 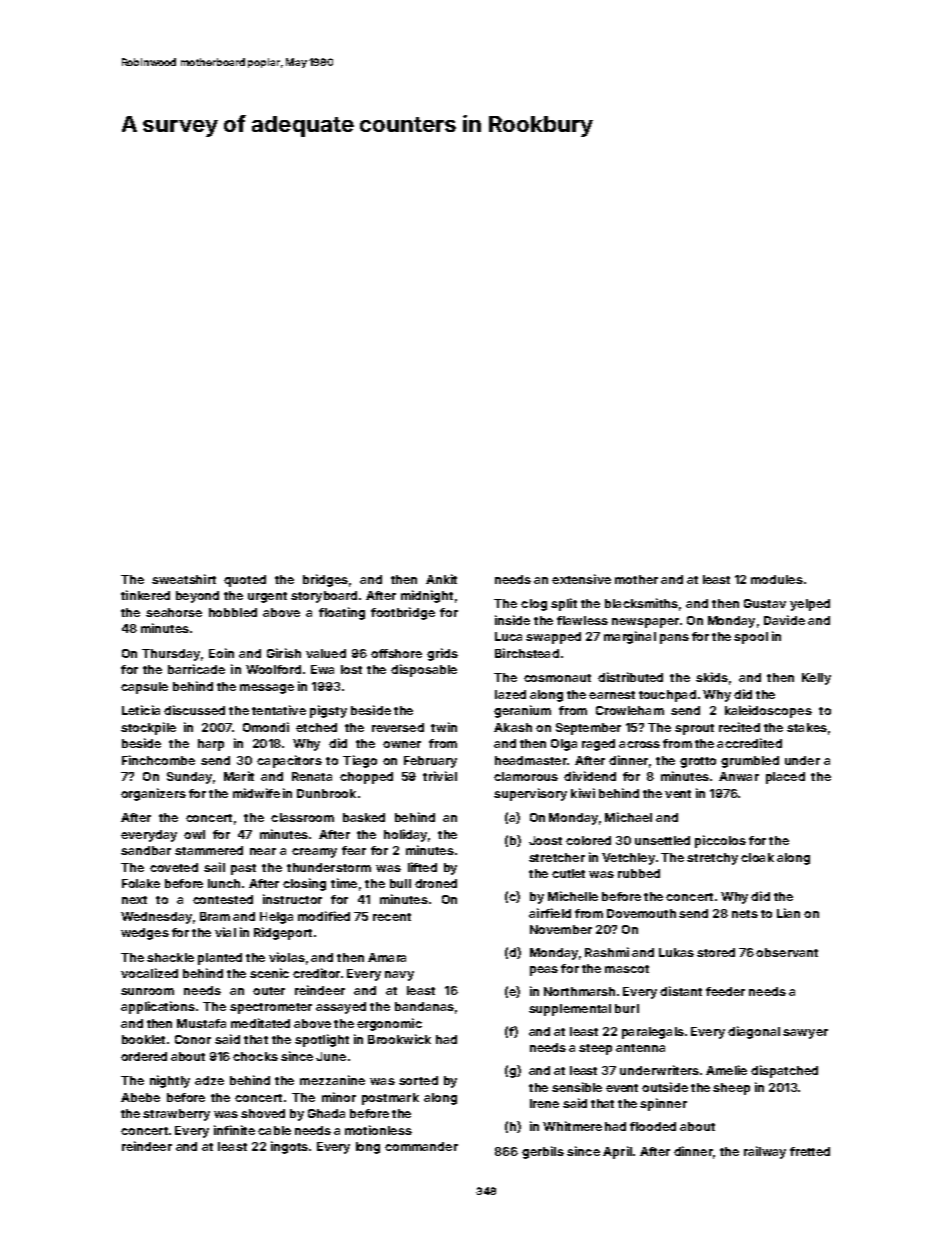 I want to click on cloak, so click(x=757, y=857).
